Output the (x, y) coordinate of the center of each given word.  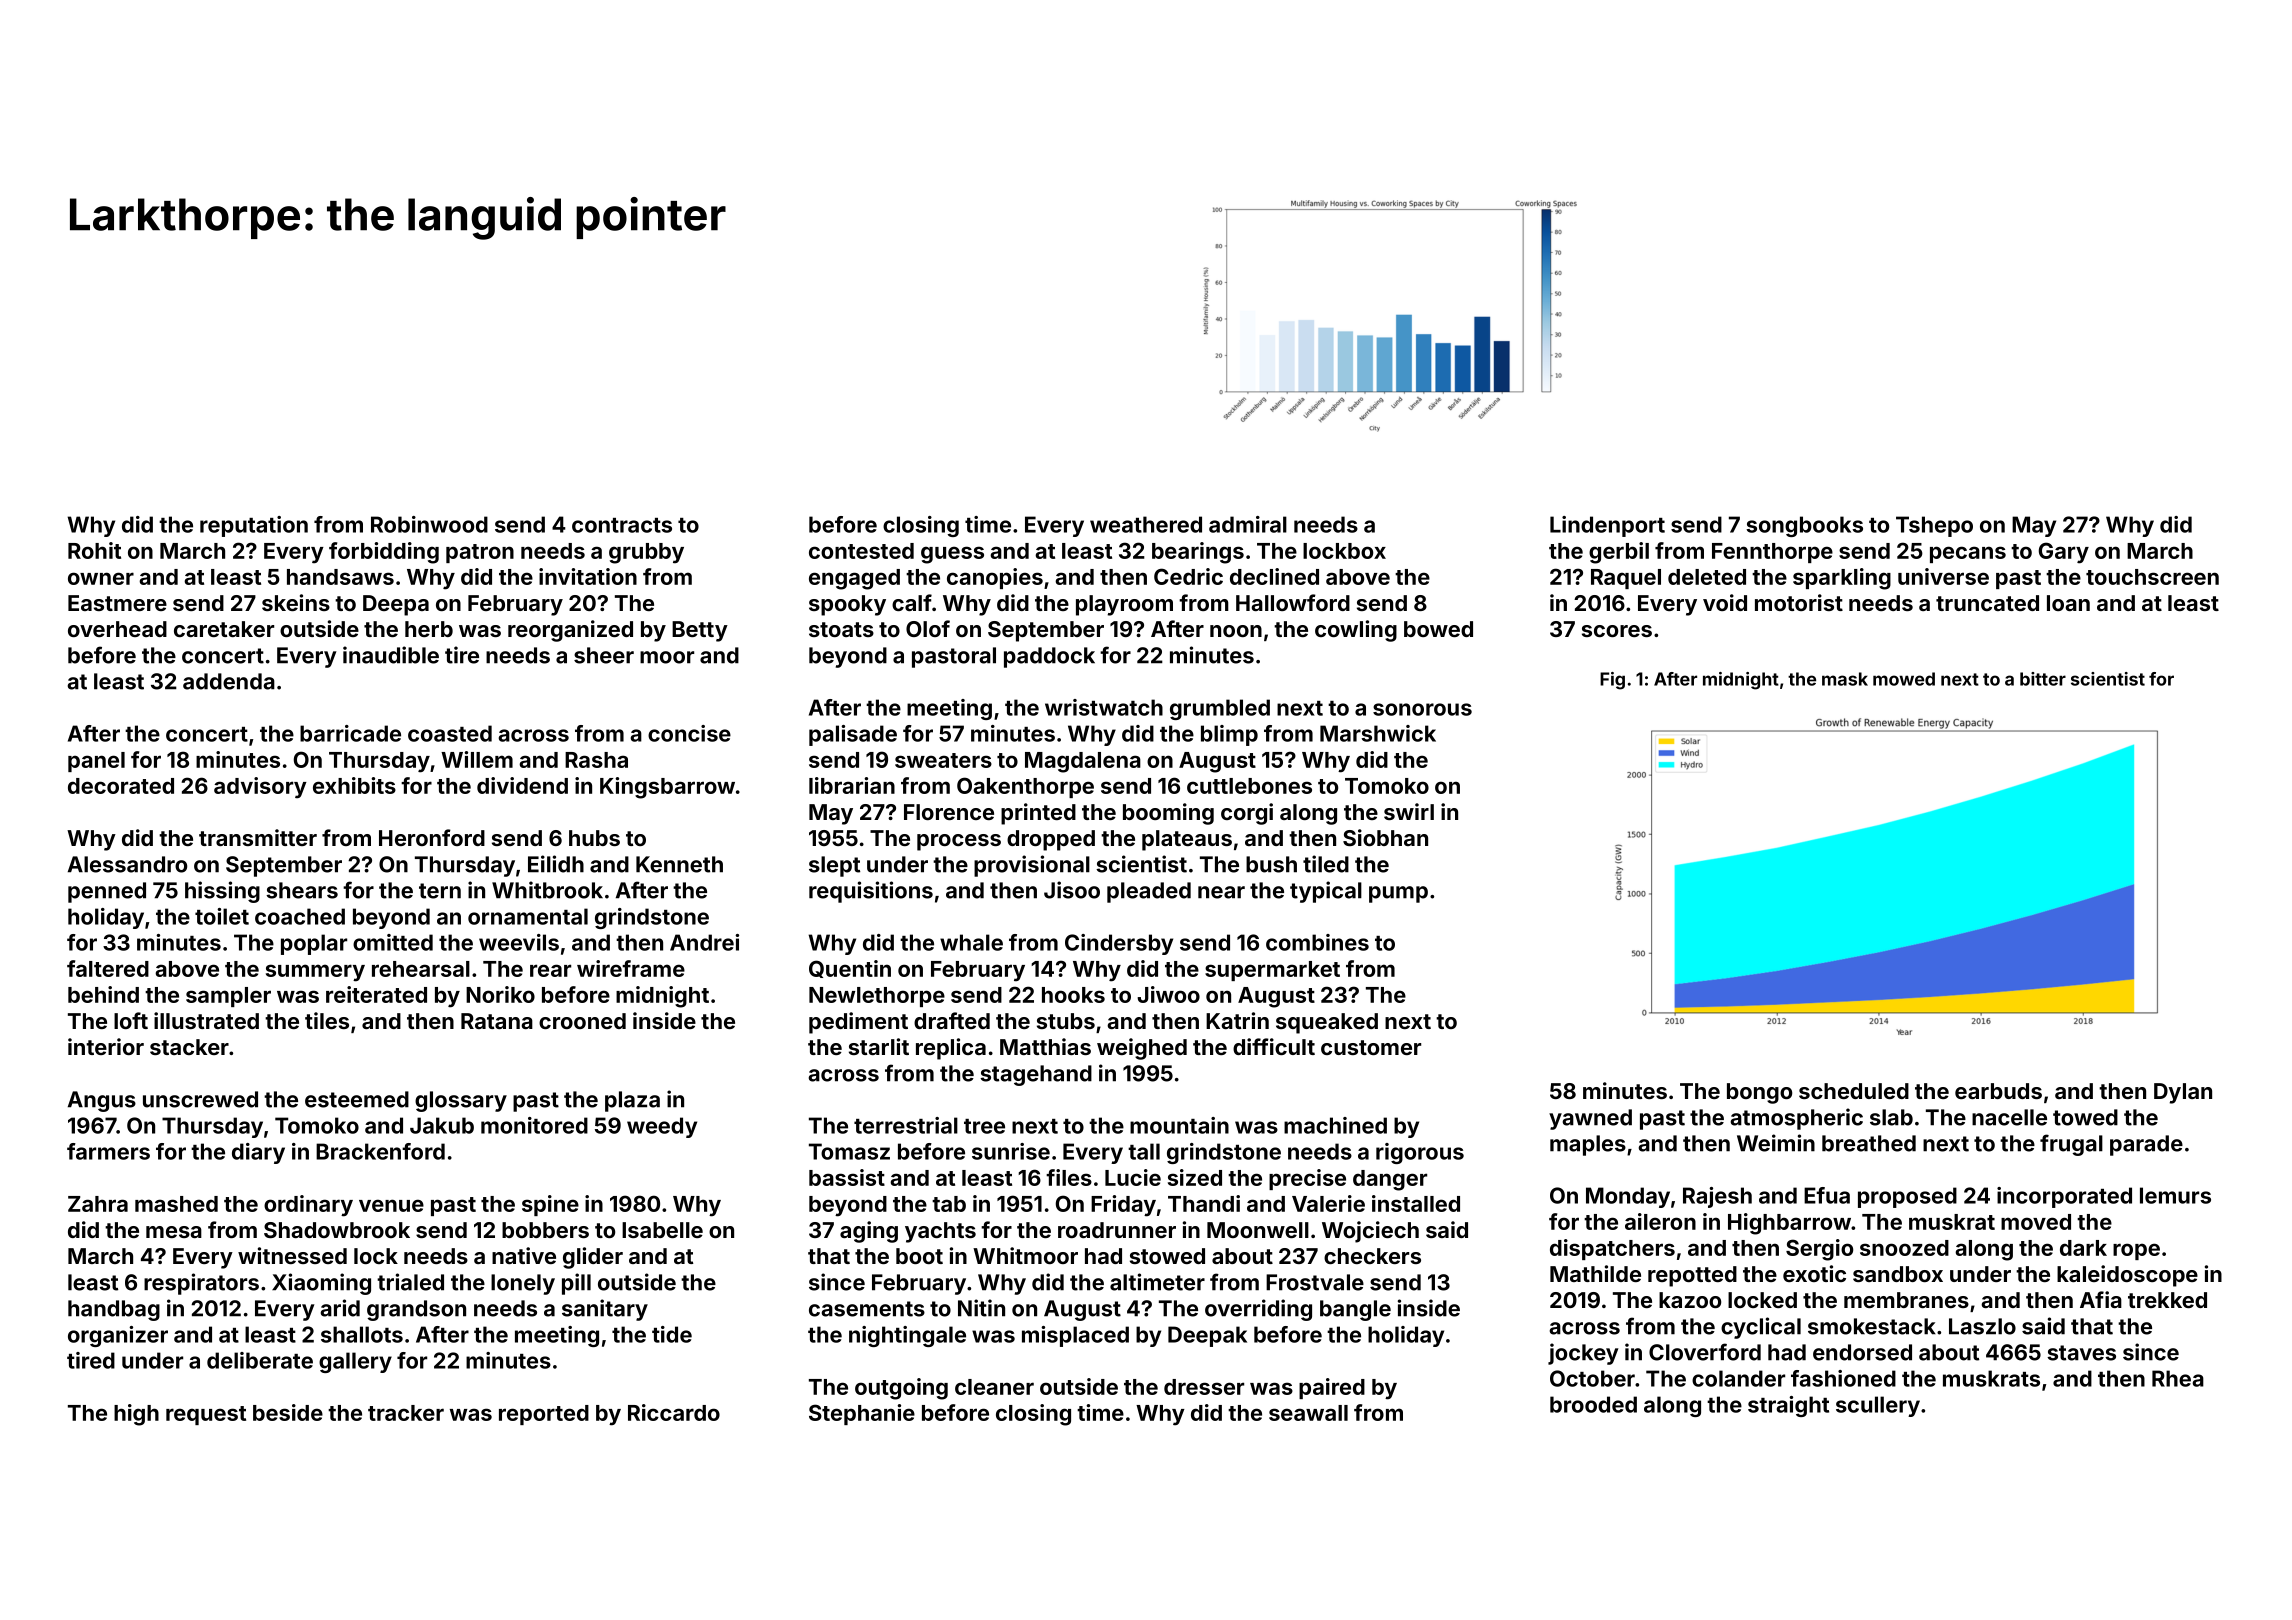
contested (861, 551)
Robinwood (429, 524)
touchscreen (2152, 577)
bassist (847, 1177)
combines (1317, 942)
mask (1845, 679)
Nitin (981, 1308)
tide (672, 1334)
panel (96, 762)
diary (258, 1153)
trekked (2167, 1300)
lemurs (2175, 1195)
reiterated (376, 994)
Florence (949, 812)
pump (1398, 894)
